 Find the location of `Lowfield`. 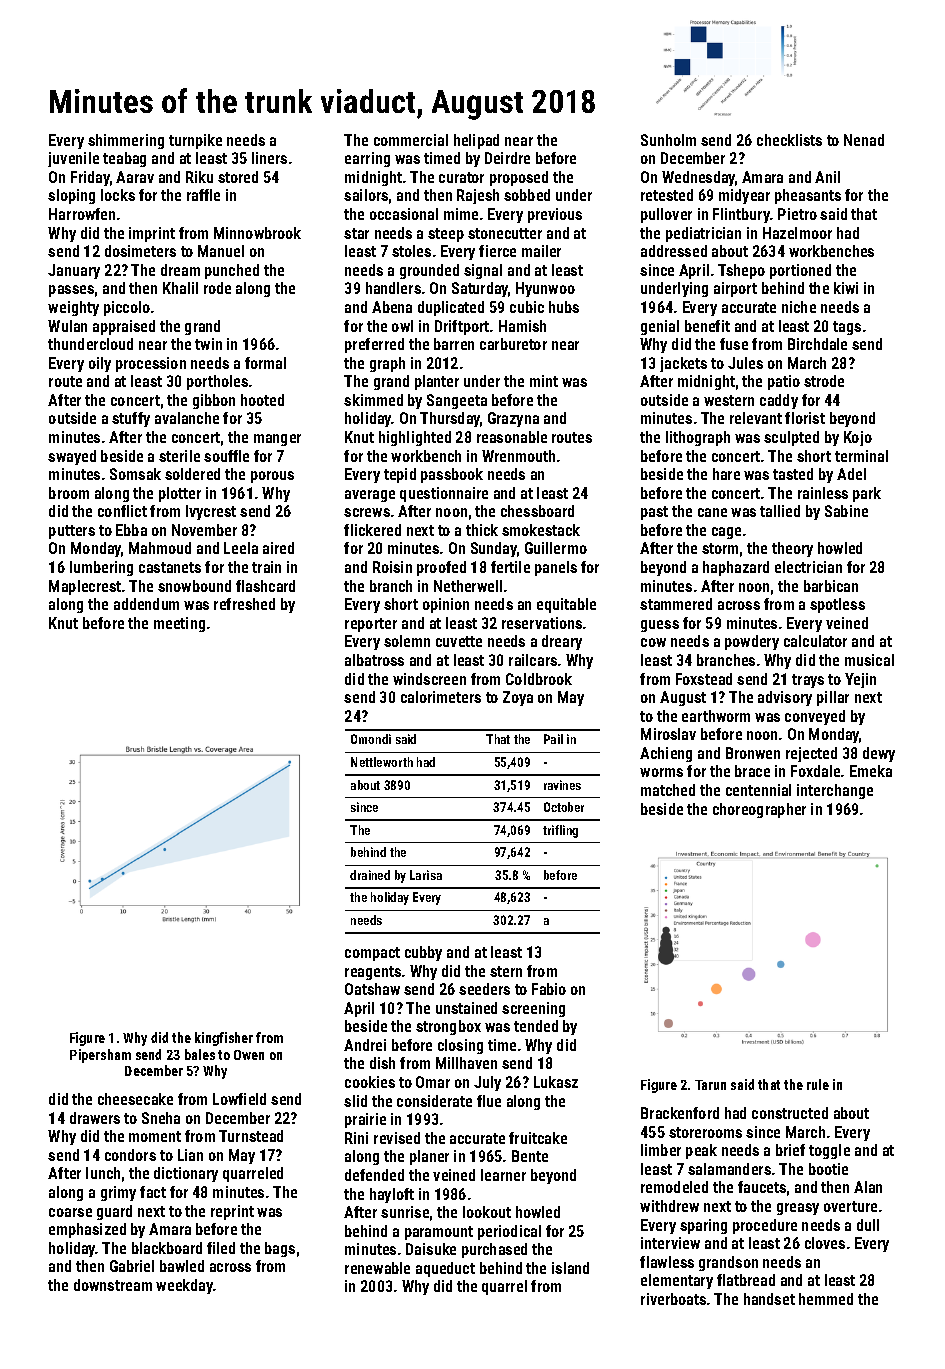

Lowfield is located at coordinates (239, 1099).
